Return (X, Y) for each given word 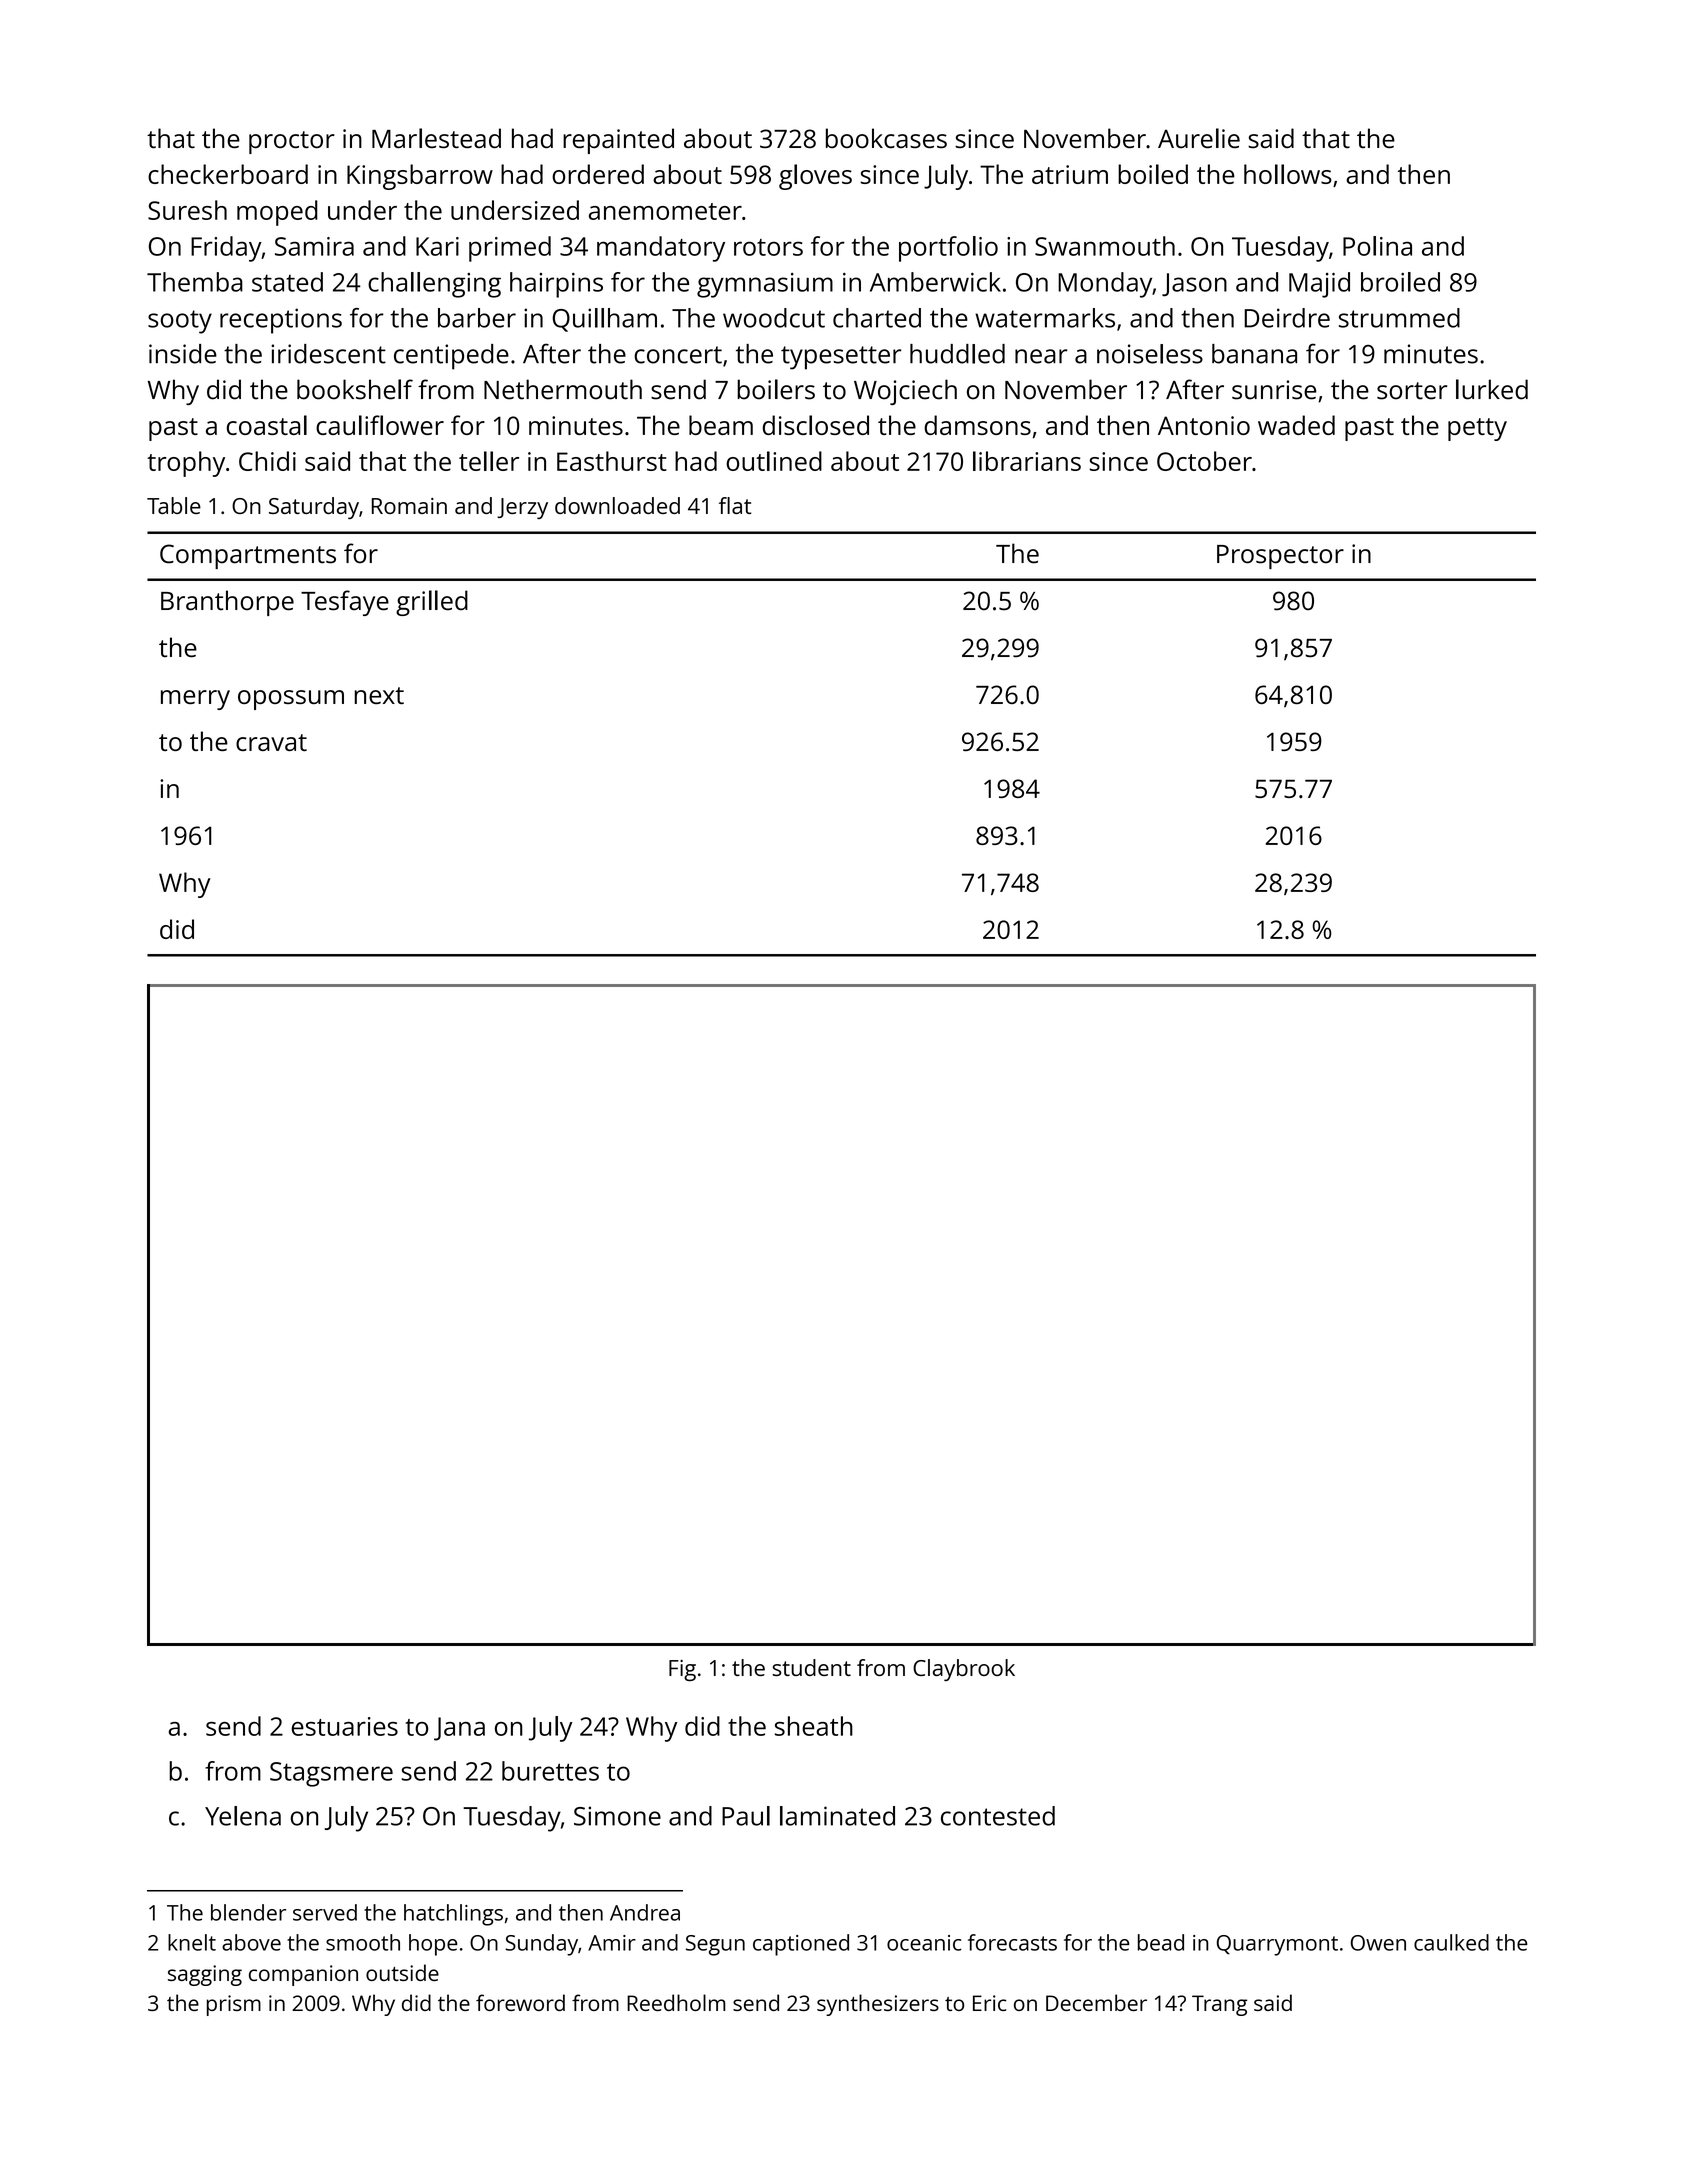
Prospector (1280, 557)
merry (195, 700)
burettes (550, 1771)
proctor (292, 142)
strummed (1399, 318)
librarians (1027, 461)
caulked (1451, 1942)
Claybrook (964, 1670)
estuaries (344, 1726)
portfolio (948, 249)
